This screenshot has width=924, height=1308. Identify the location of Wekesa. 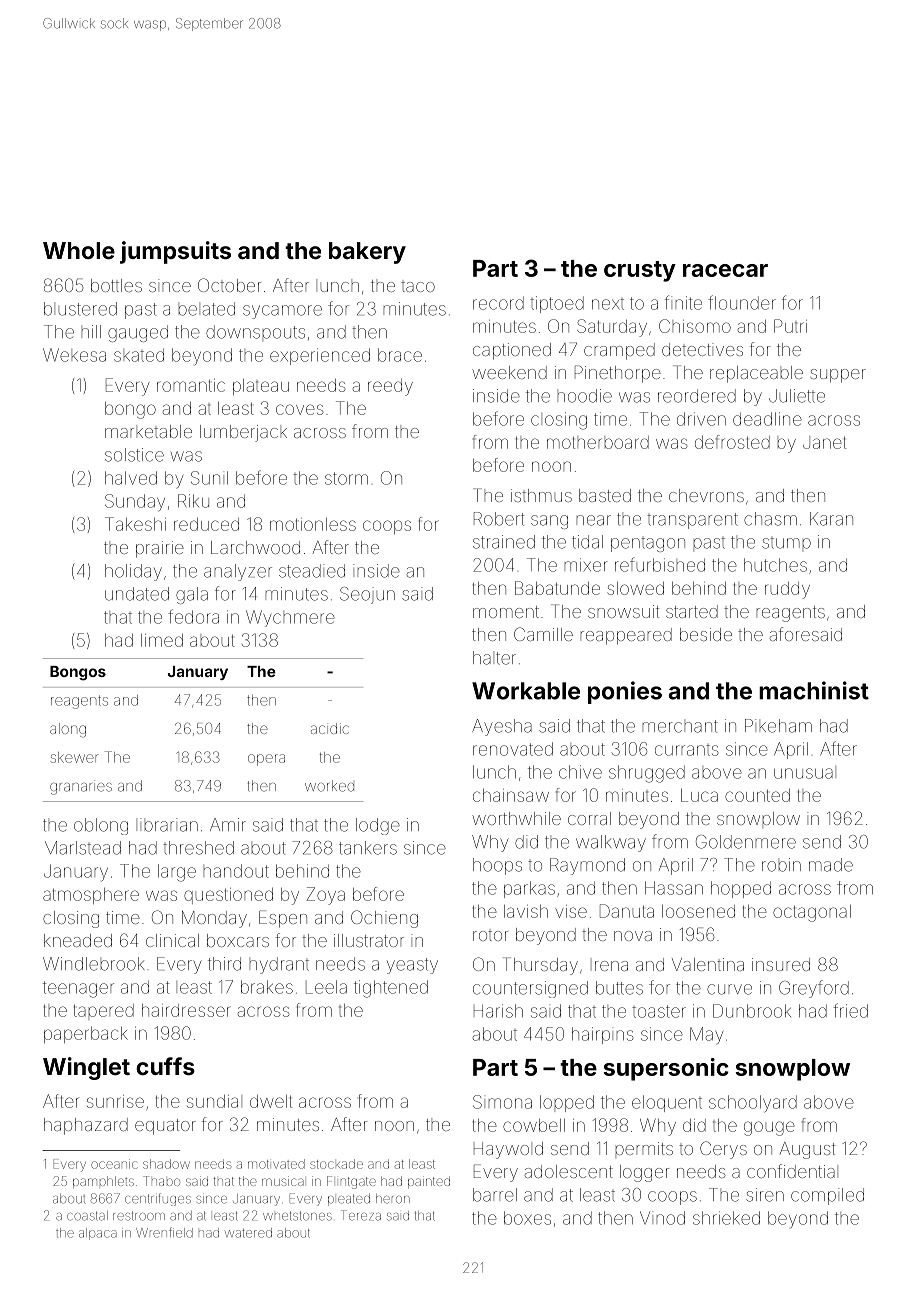
(74, 355).
